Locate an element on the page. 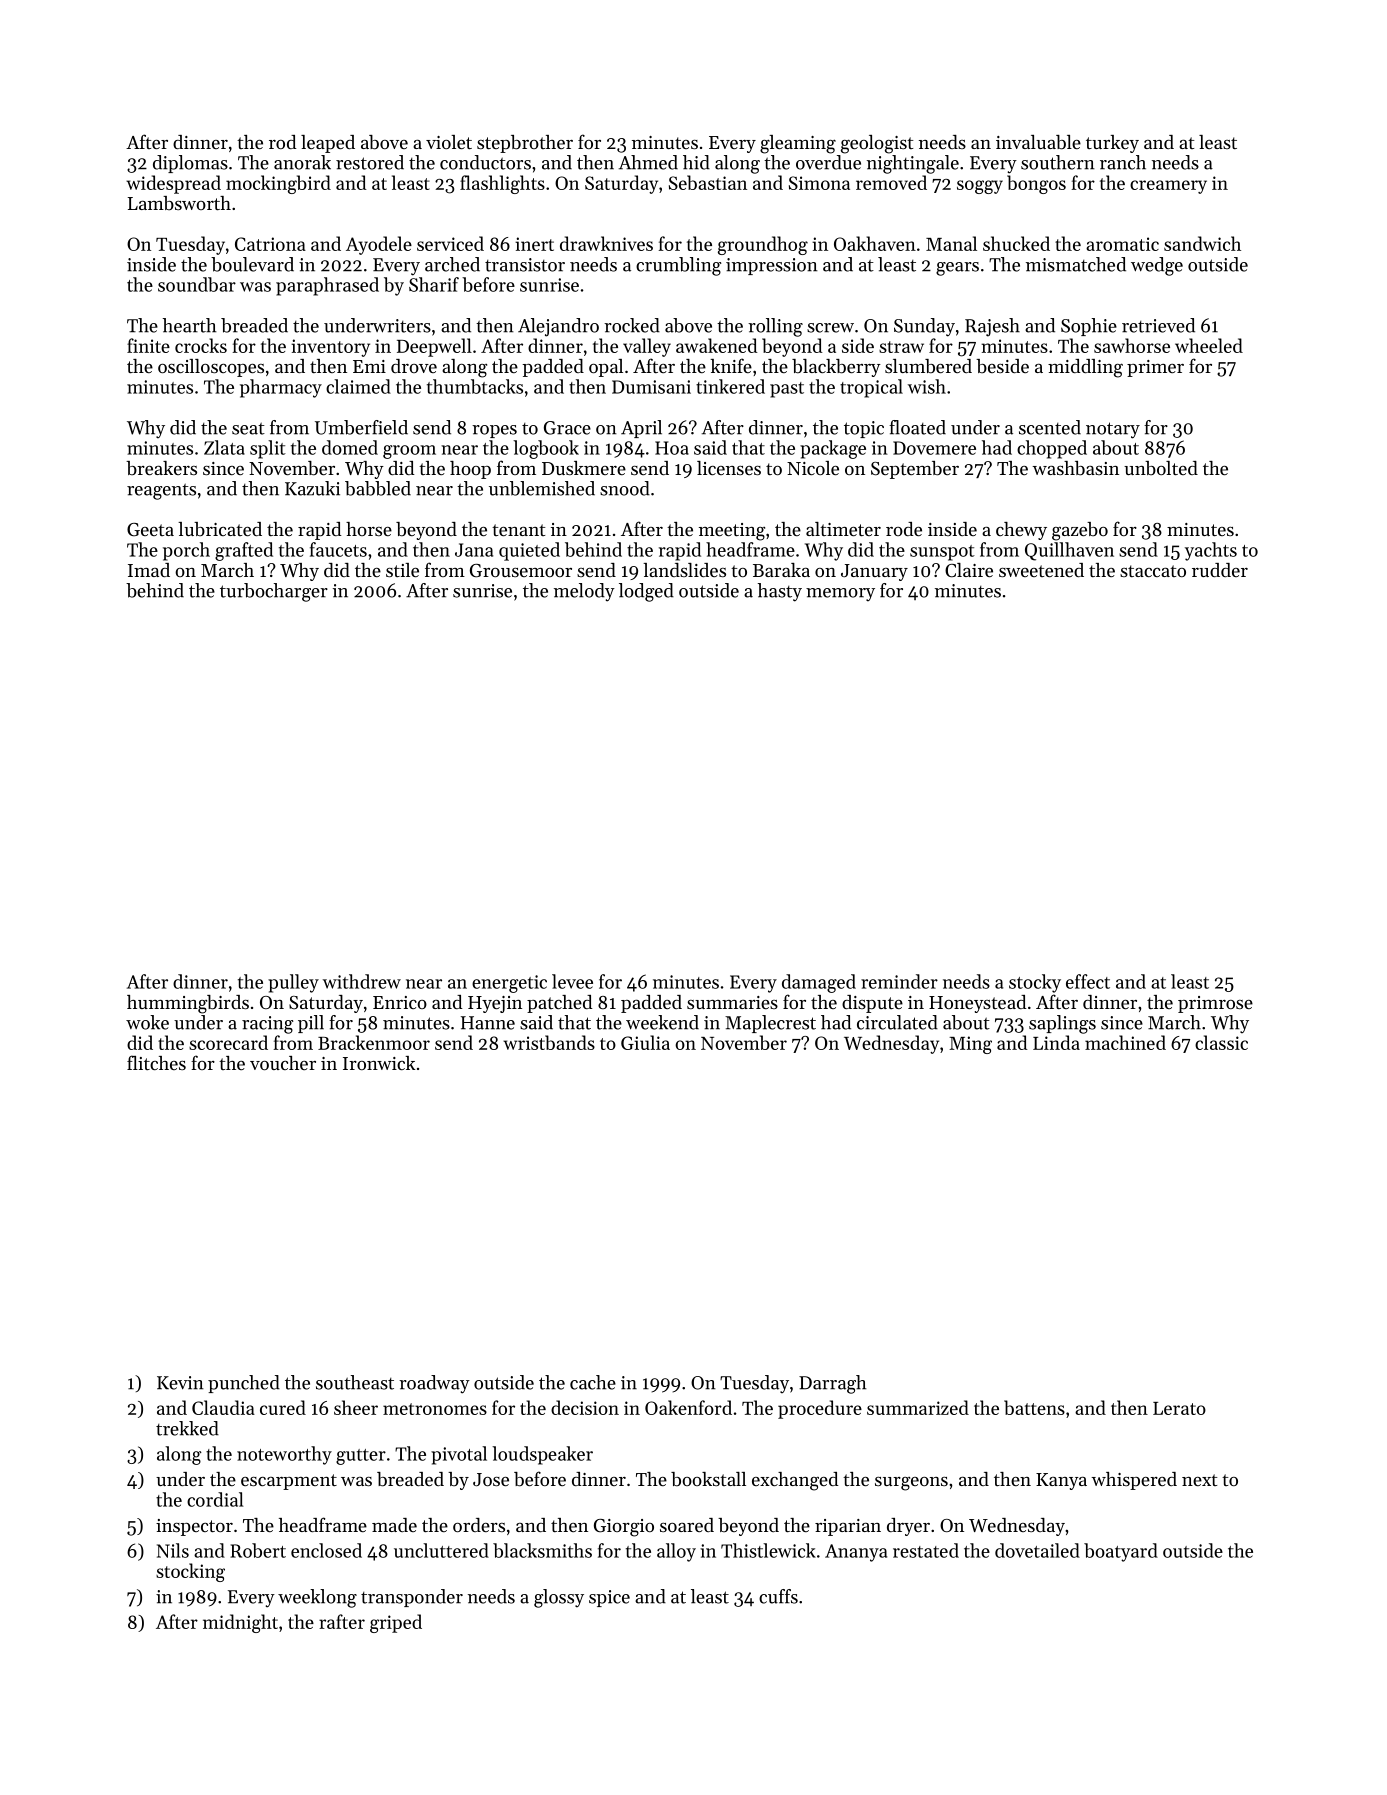 The height and width of the page is (1795, 1387). hoop is located at coordinates (470, 470).
